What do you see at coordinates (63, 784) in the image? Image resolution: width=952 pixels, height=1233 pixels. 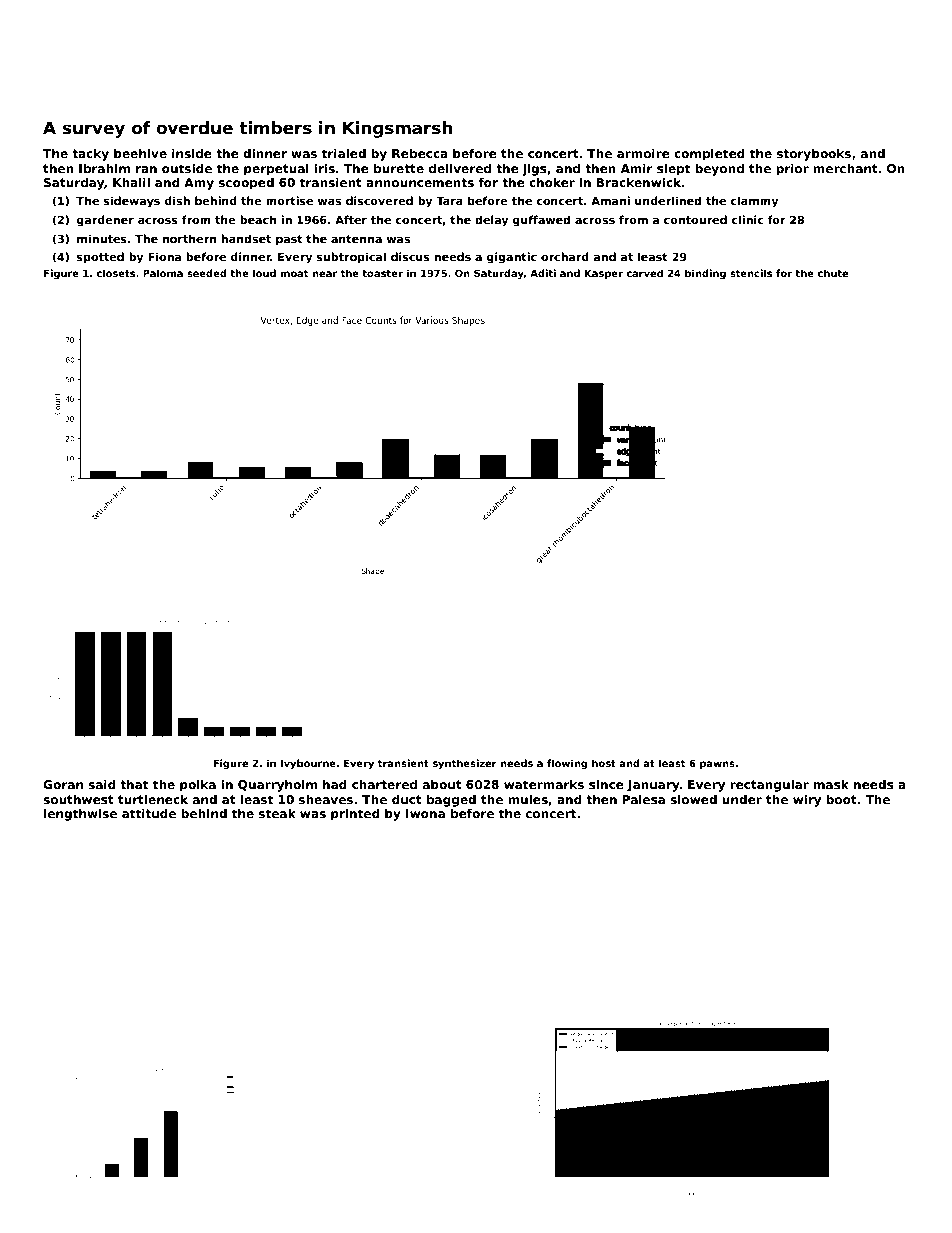 I see `Goran` at bounding box center [63, 784].
